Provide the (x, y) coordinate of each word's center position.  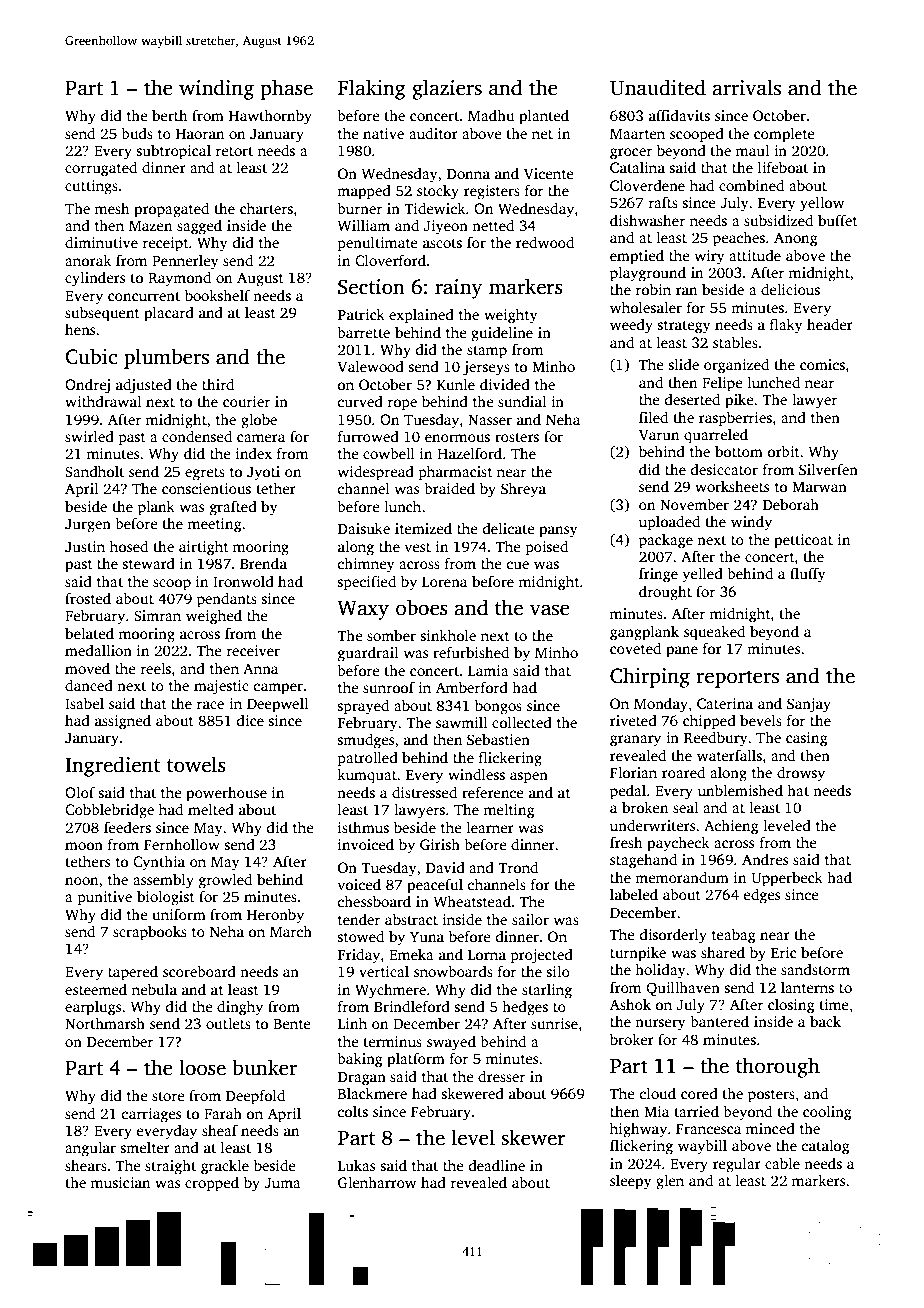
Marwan (819, 487)
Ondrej (87, 386)
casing (806, 739)
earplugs (93, 1008)
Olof (80, 792)
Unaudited (658, 87)
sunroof (389, 687)
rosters (517, 437)
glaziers (447, 89)
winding (216, 89)
